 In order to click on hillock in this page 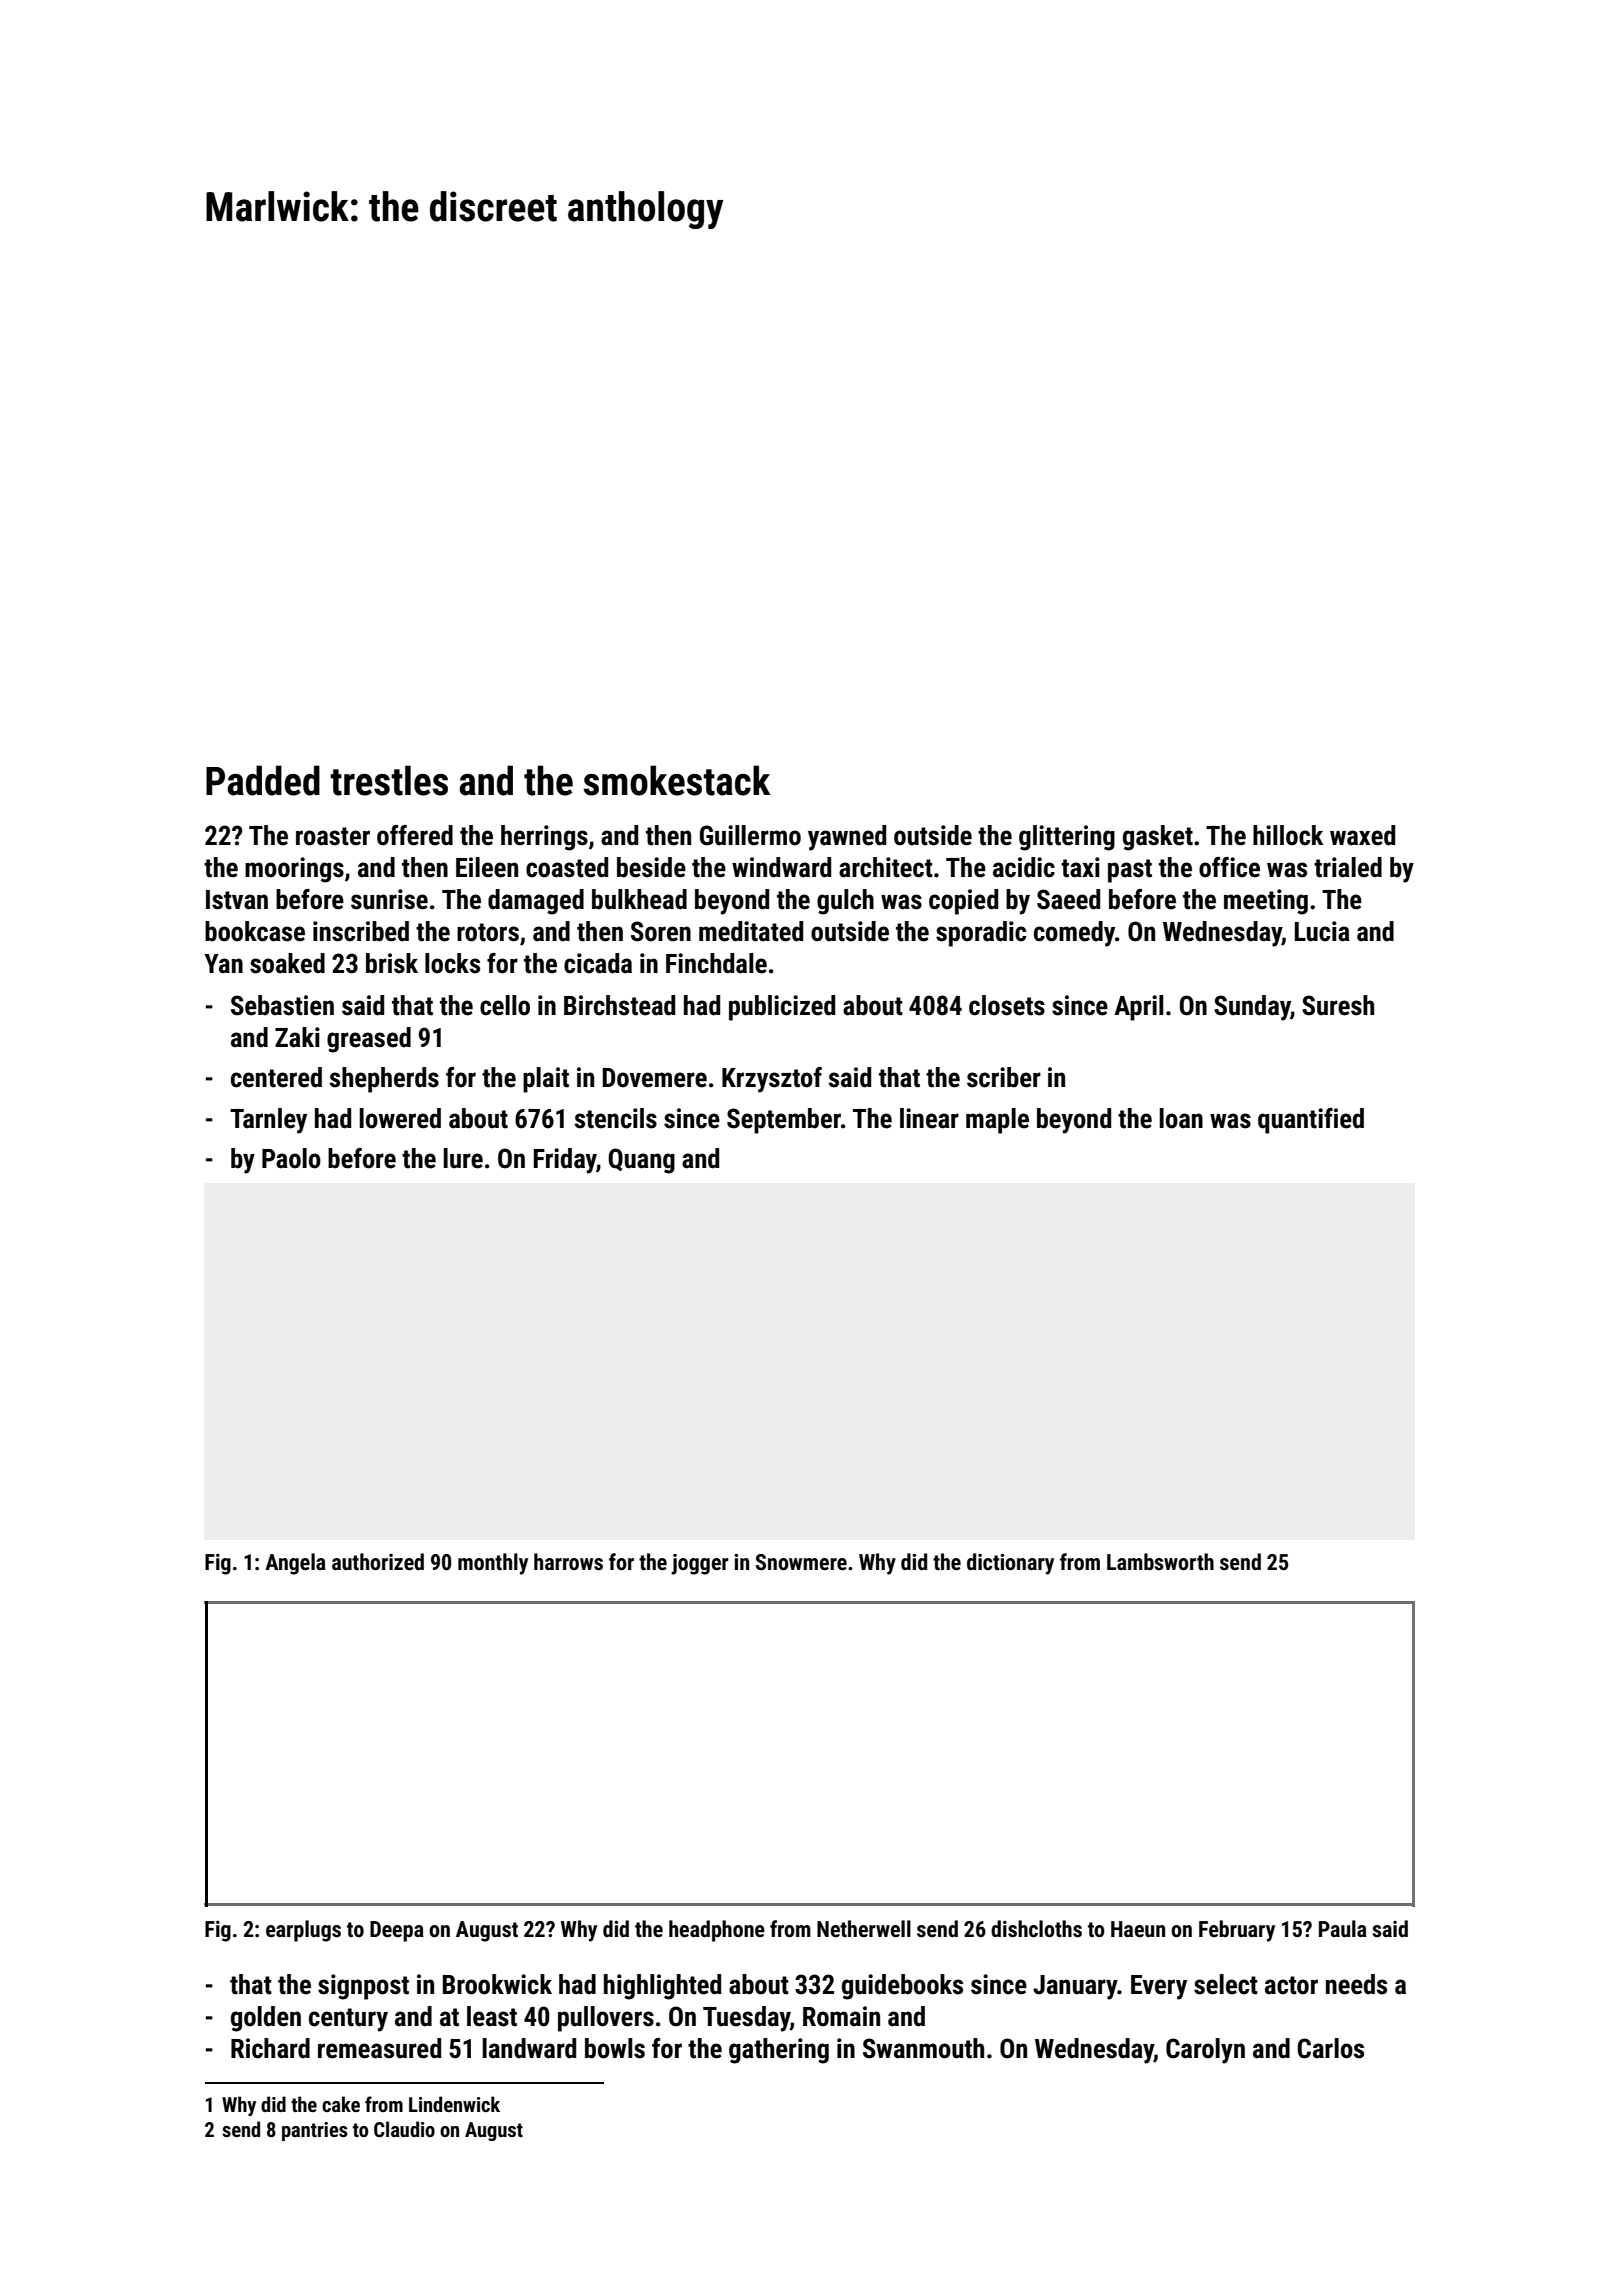, I will do `click(1288, 835)`.
